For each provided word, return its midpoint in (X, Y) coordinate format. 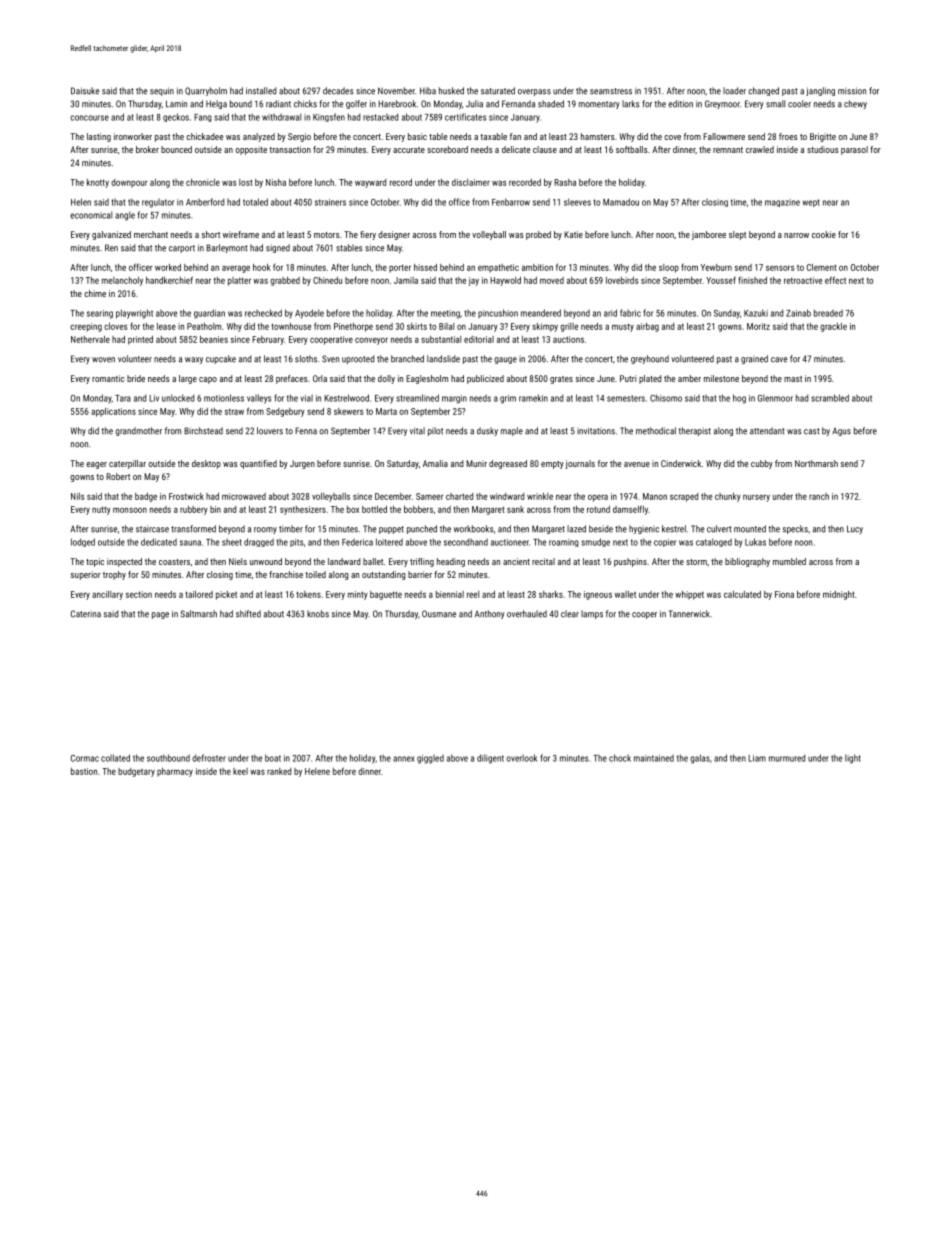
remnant (728, 150)
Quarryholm (206, 91)
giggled (430, 759)
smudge (595, 542)
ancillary (107, 595)
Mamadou (621, 202)
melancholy (122, 281)
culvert (719, 529)
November (396, 91)
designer (394, 235)
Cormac (85, 758)
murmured (787, 758)
